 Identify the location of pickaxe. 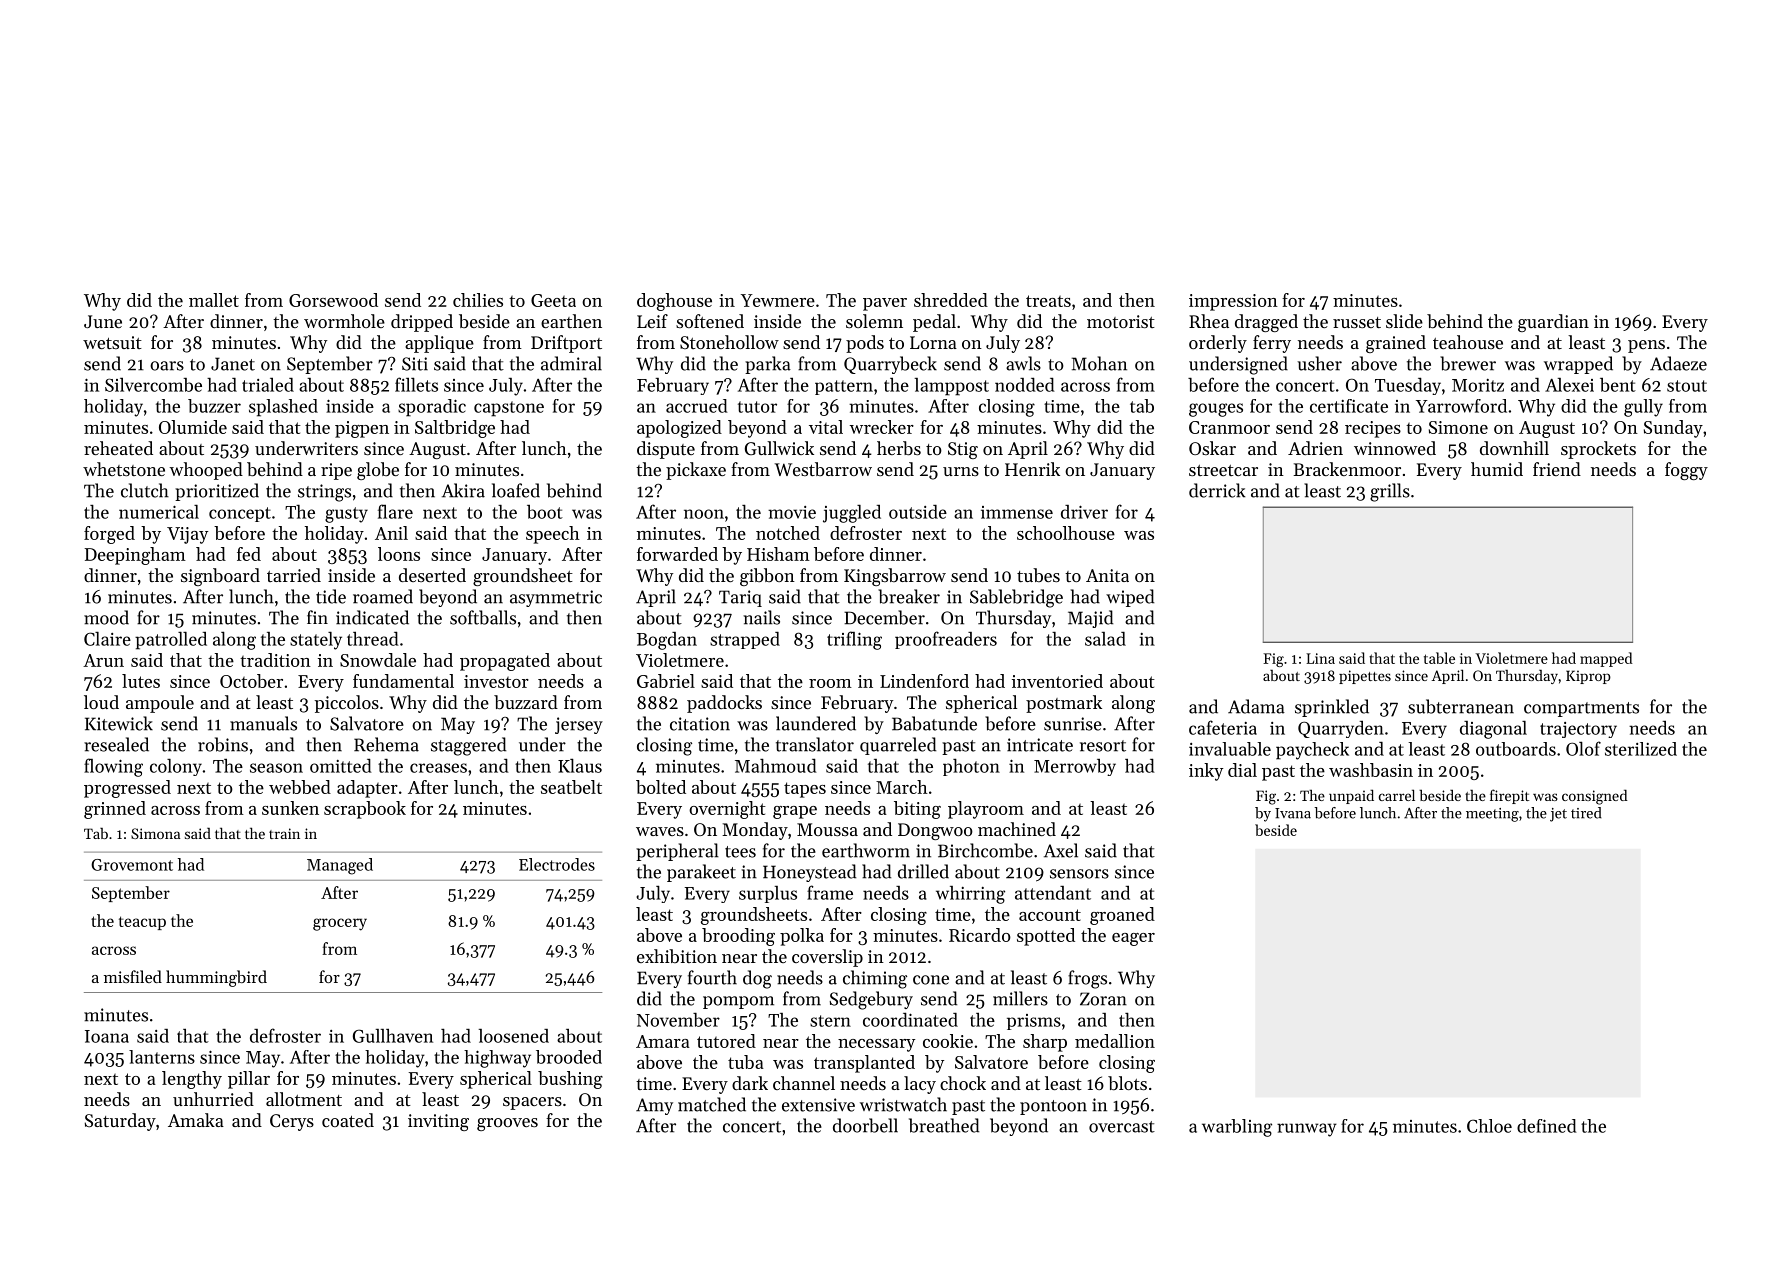
(696, 471).
